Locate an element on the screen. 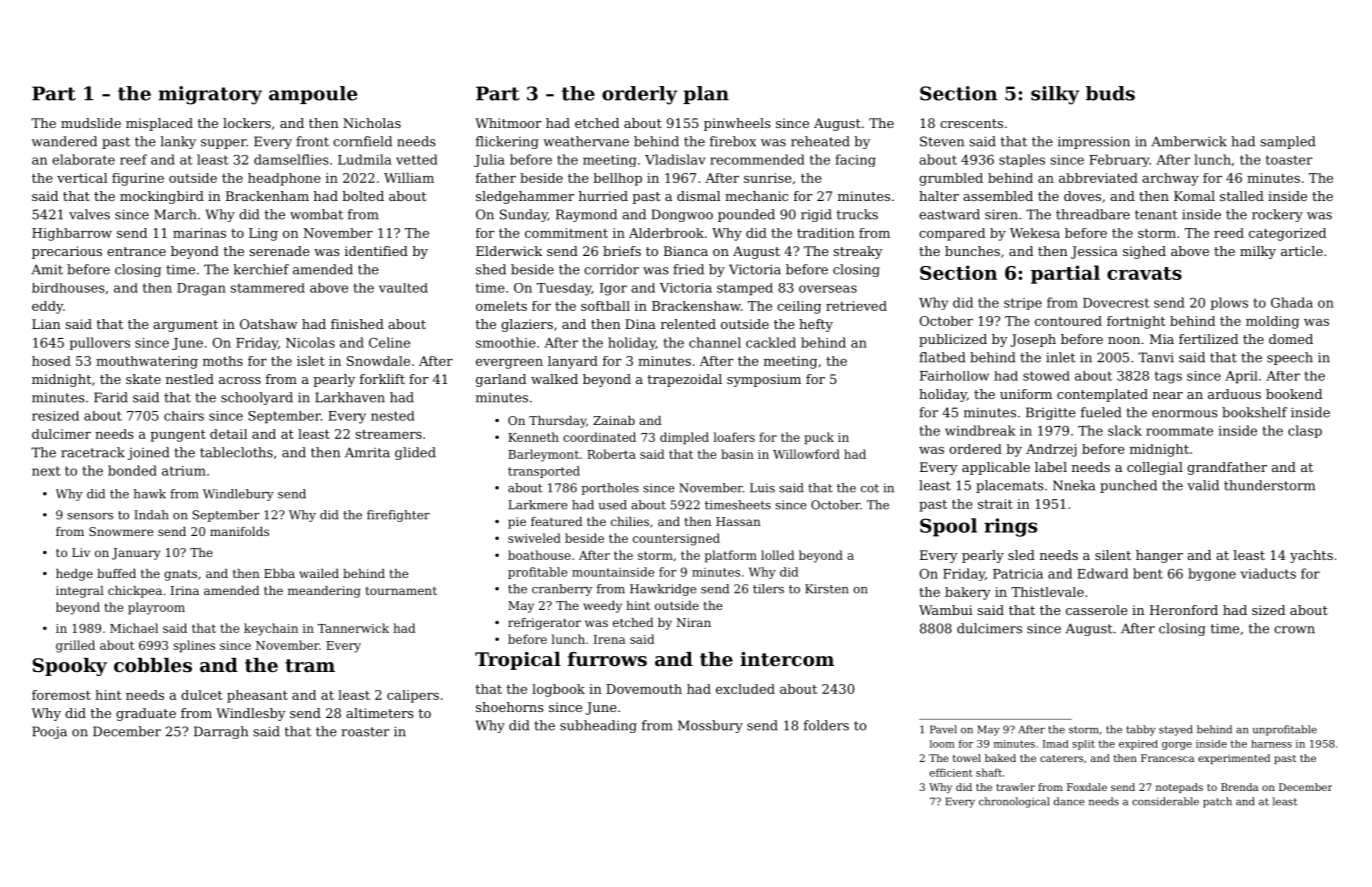  sighed is located at coordinates (1144, 252).
